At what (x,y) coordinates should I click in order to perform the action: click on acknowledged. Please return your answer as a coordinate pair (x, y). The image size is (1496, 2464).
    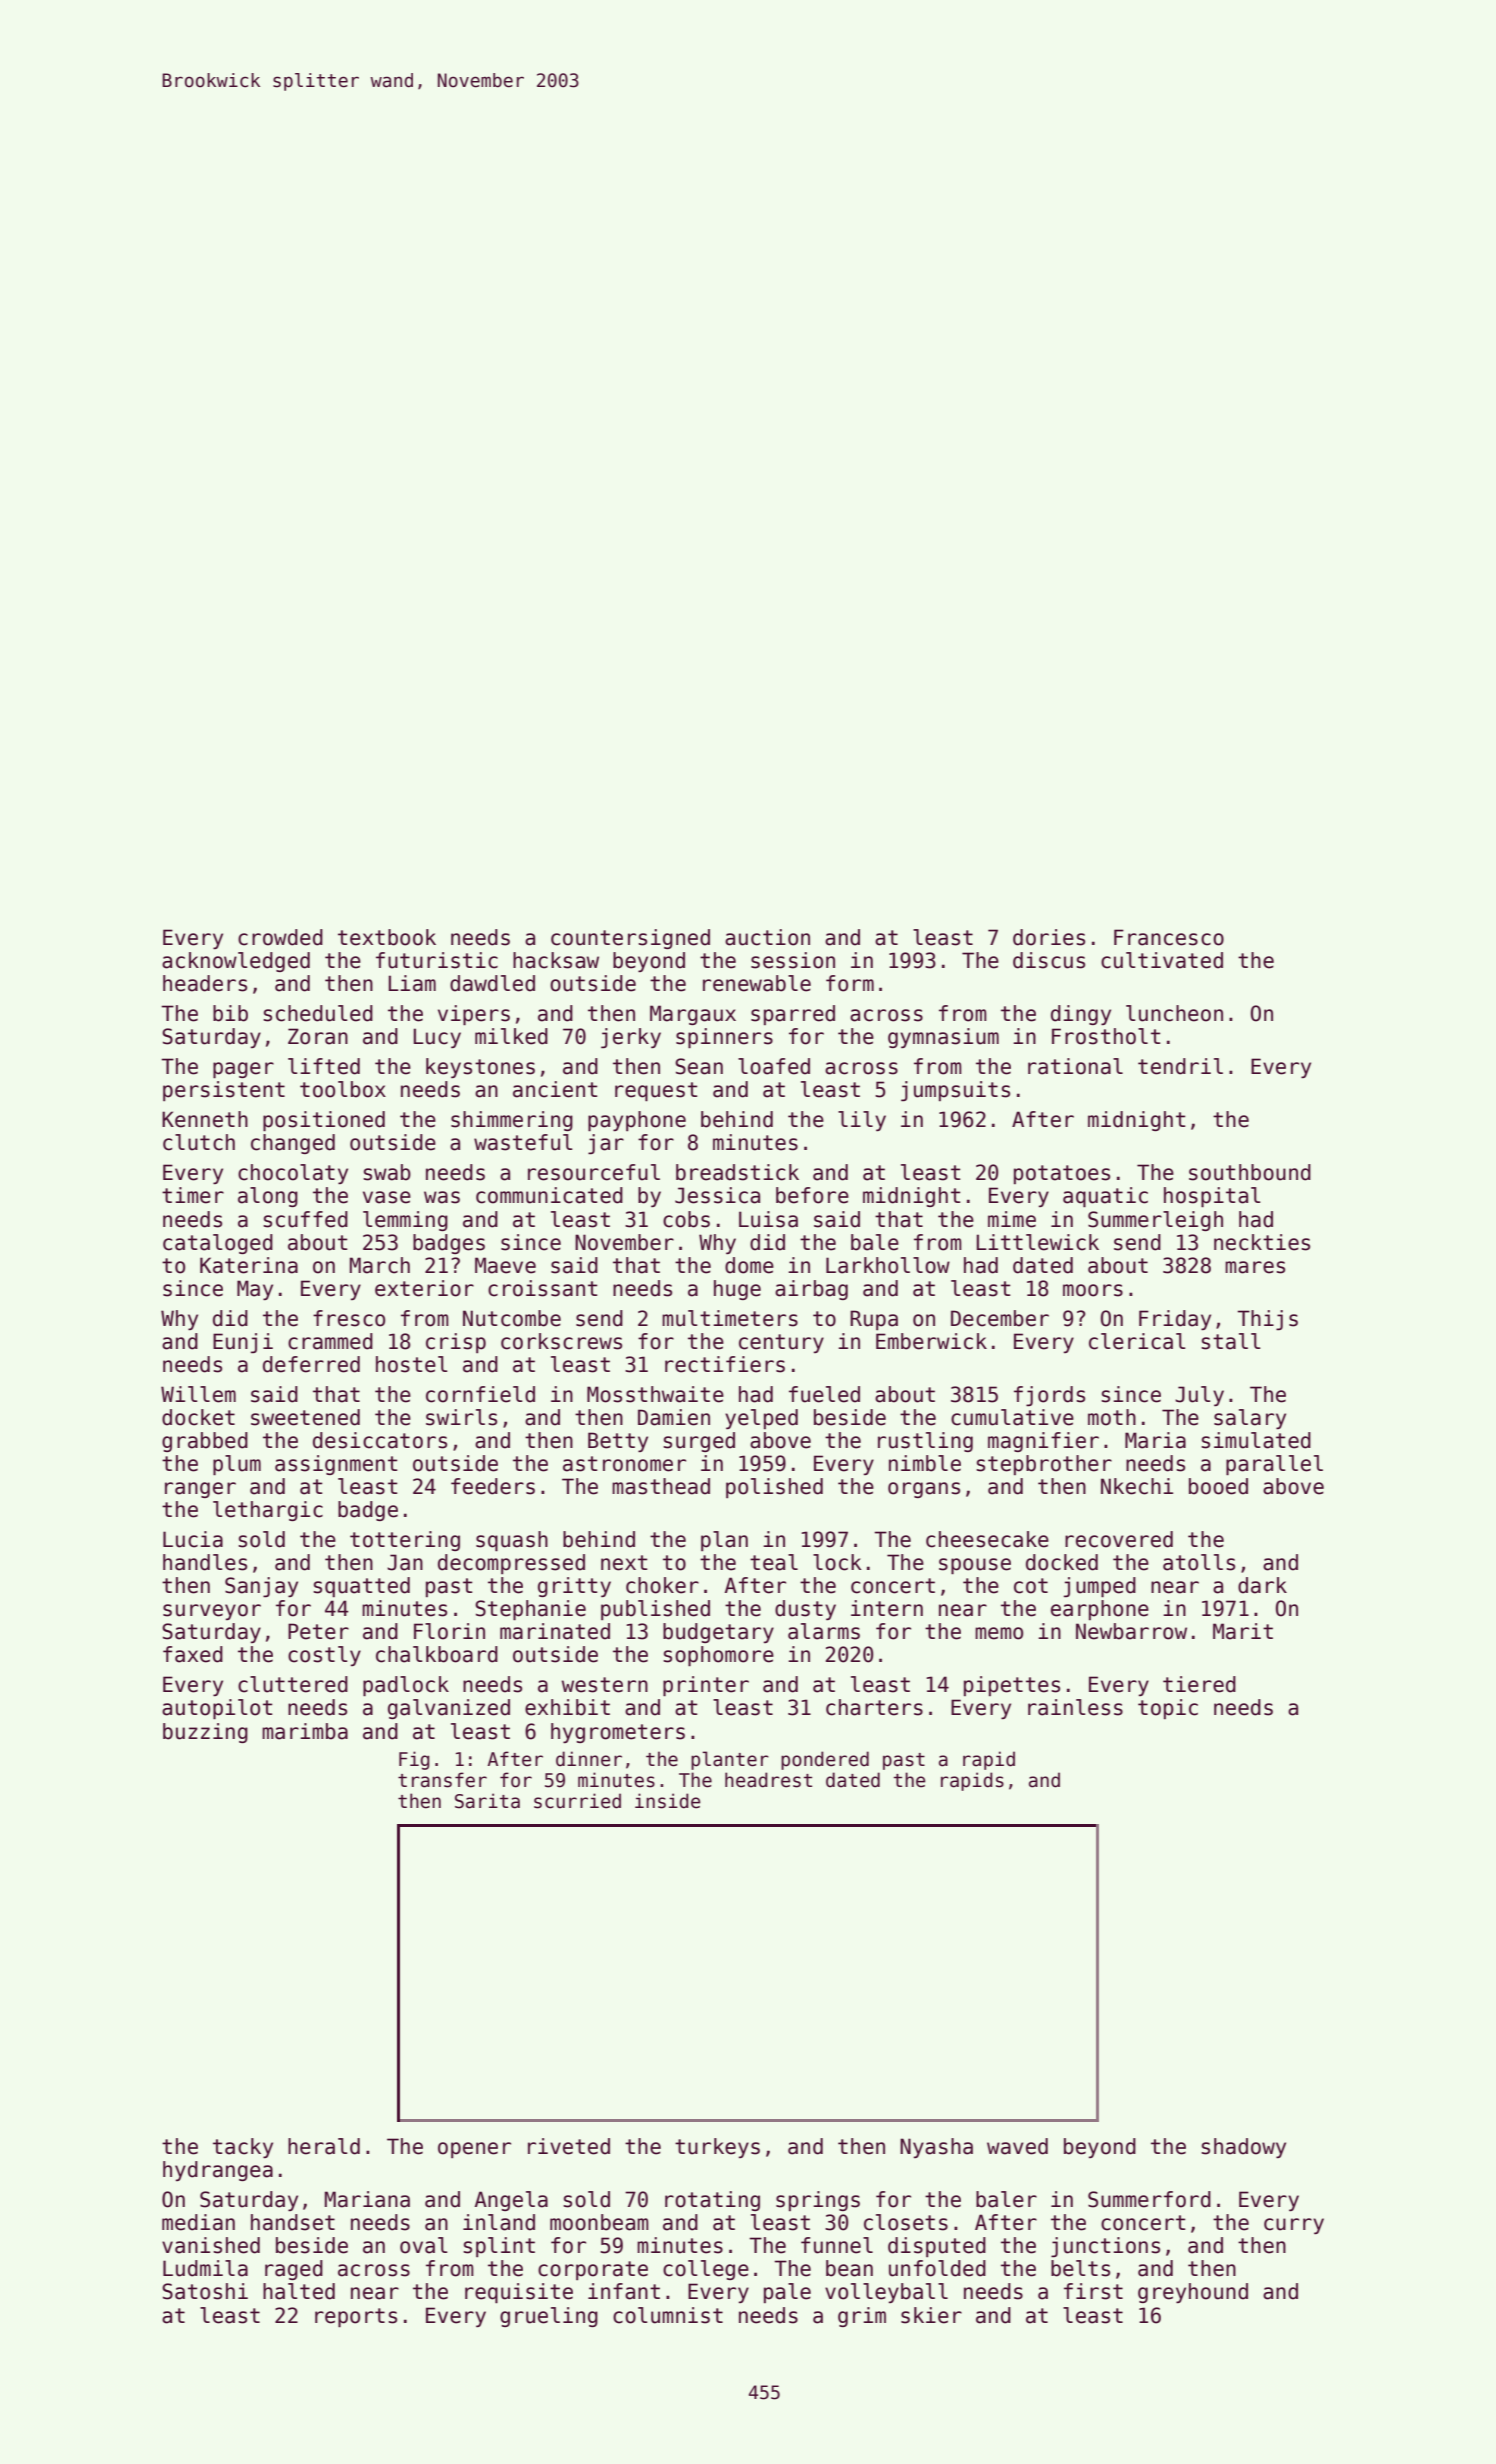
    Looking at the image, I should click on (236, 962).
